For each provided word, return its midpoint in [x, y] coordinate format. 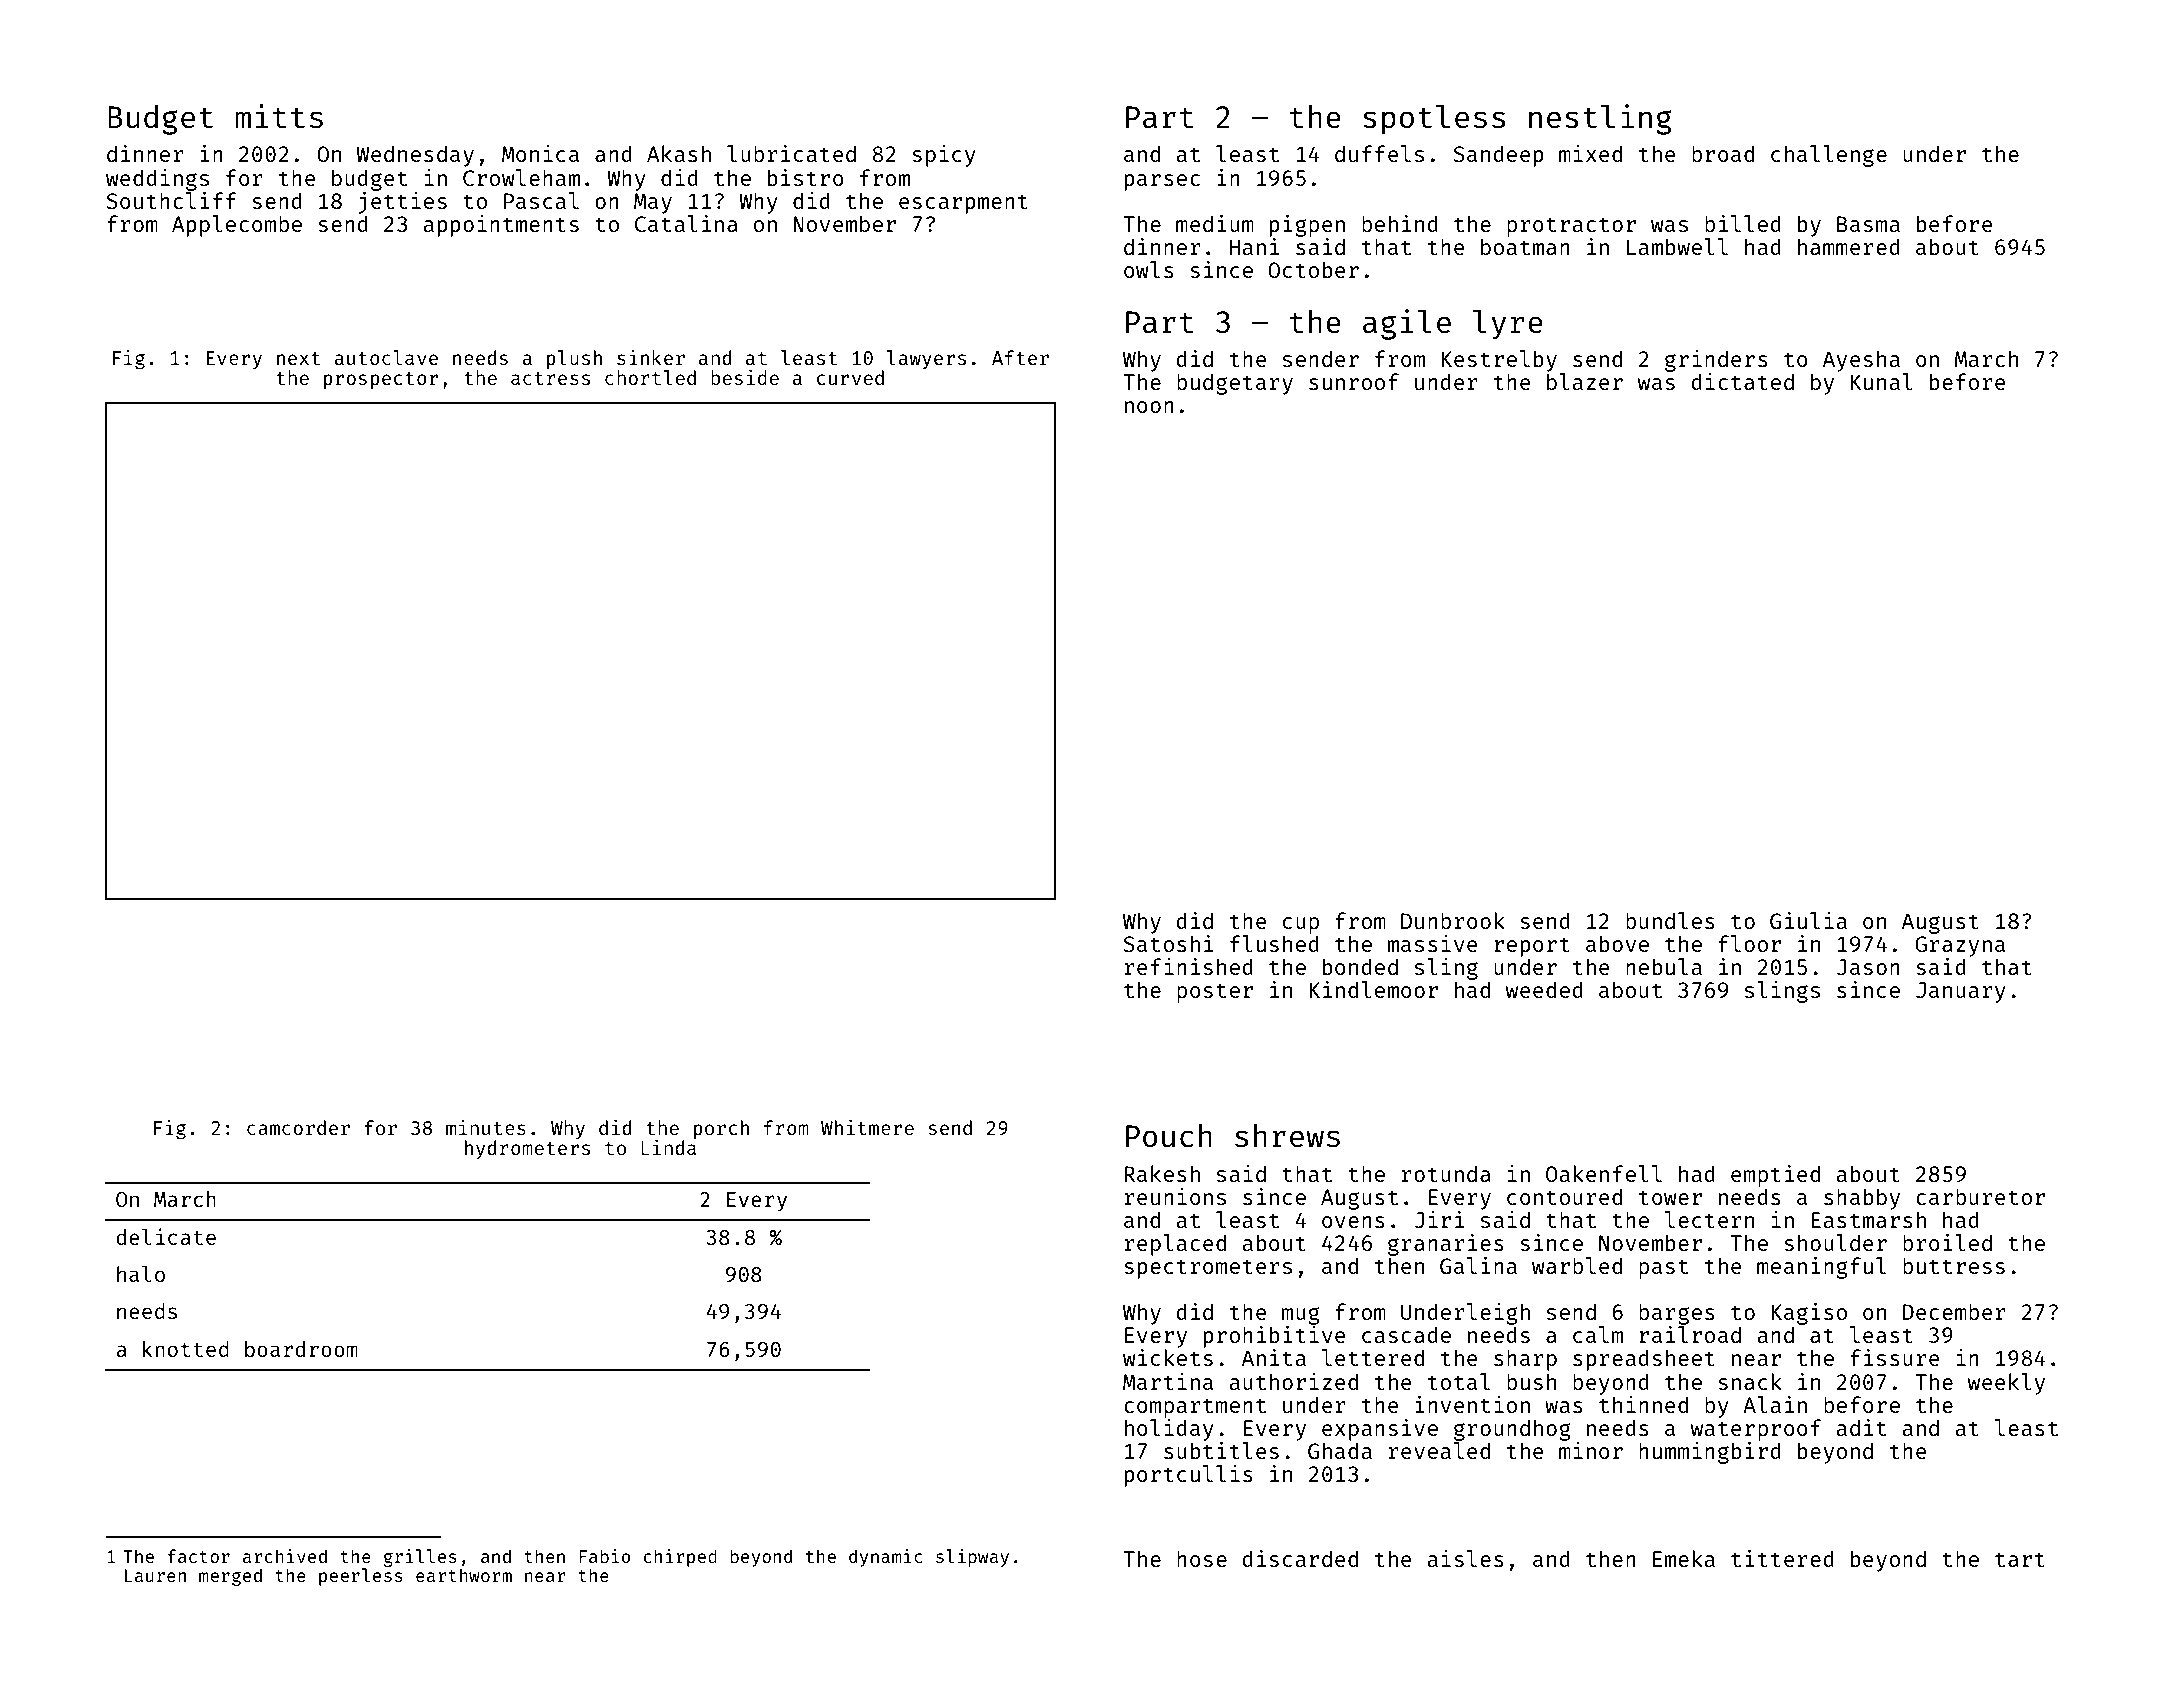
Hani [1254, 246]
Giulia [1808, 920]
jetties [402, 203]
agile [1407, 324]
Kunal [1882, 381]
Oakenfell [1604, 1173]
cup [1301, 925]
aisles [1466, 1558]
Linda [668, 1147]
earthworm [464, 1575]
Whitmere [867, 1127]
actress [550, 378]
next [298, 358]
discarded [1300, 1558]
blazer [1585, 381]
